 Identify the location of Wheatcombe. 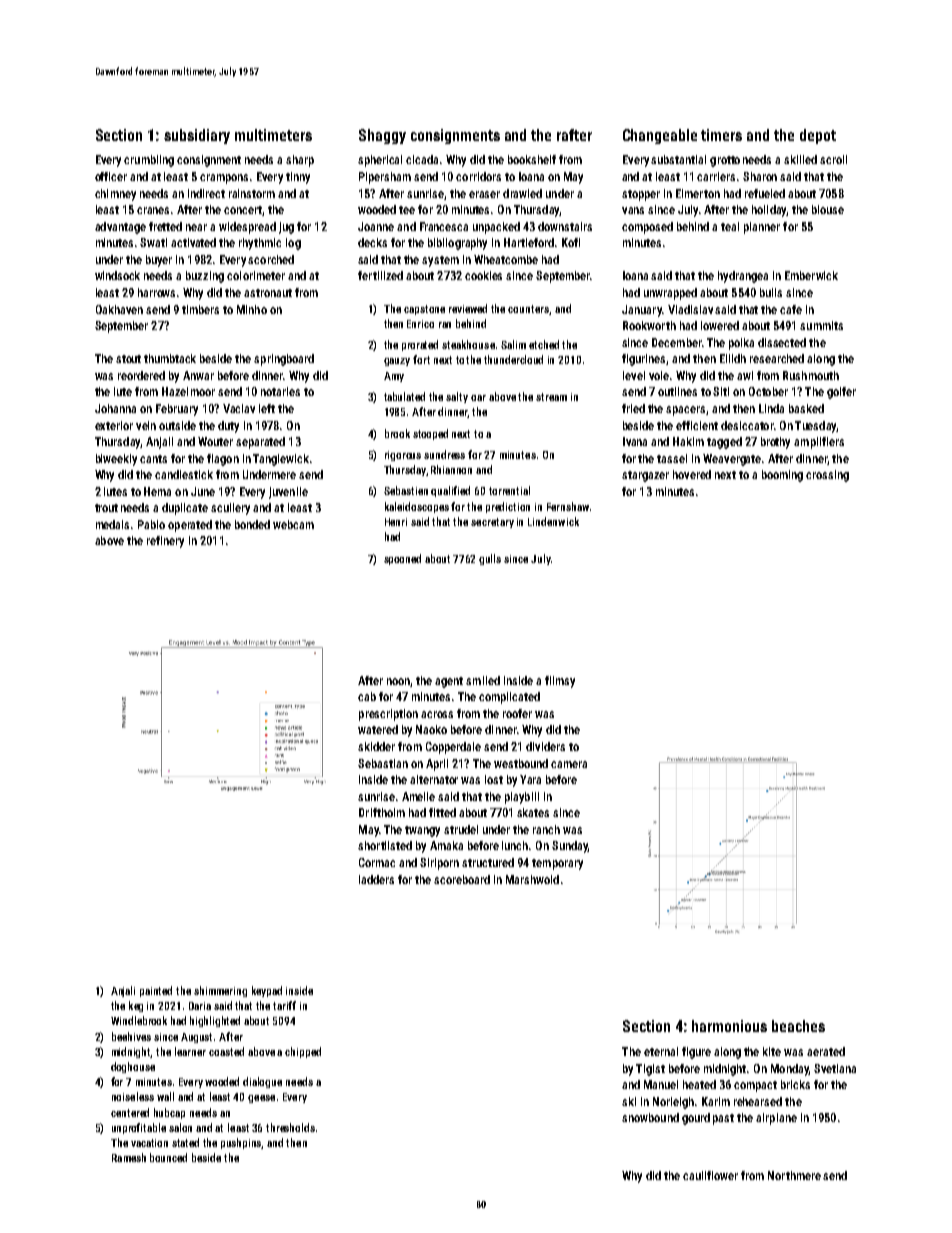
(506, 259).
